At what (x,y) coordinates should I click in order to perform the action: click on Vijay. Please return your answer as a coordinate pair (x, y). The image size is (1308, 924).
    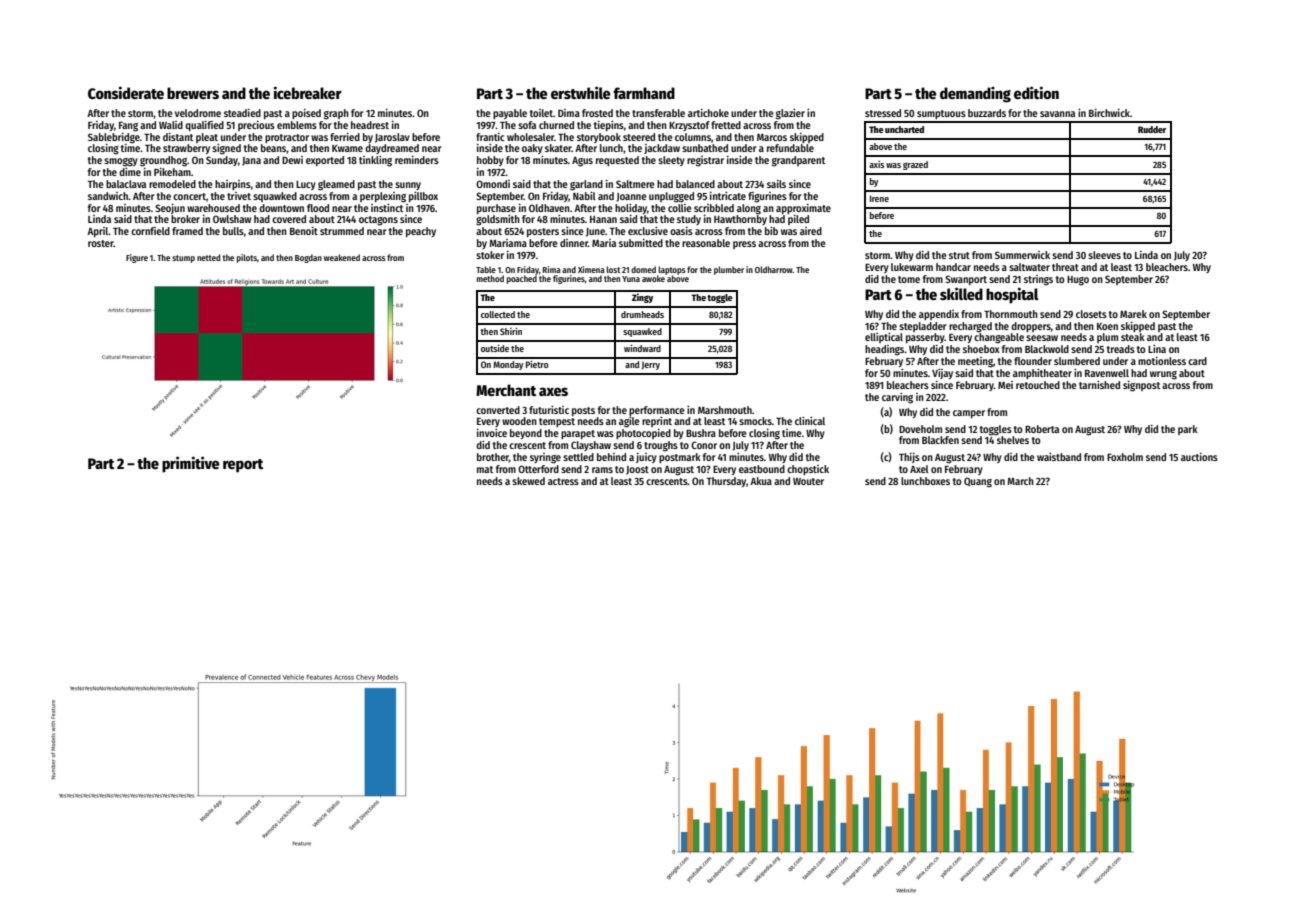
    Looking at the image, I should click on (942, 374).
